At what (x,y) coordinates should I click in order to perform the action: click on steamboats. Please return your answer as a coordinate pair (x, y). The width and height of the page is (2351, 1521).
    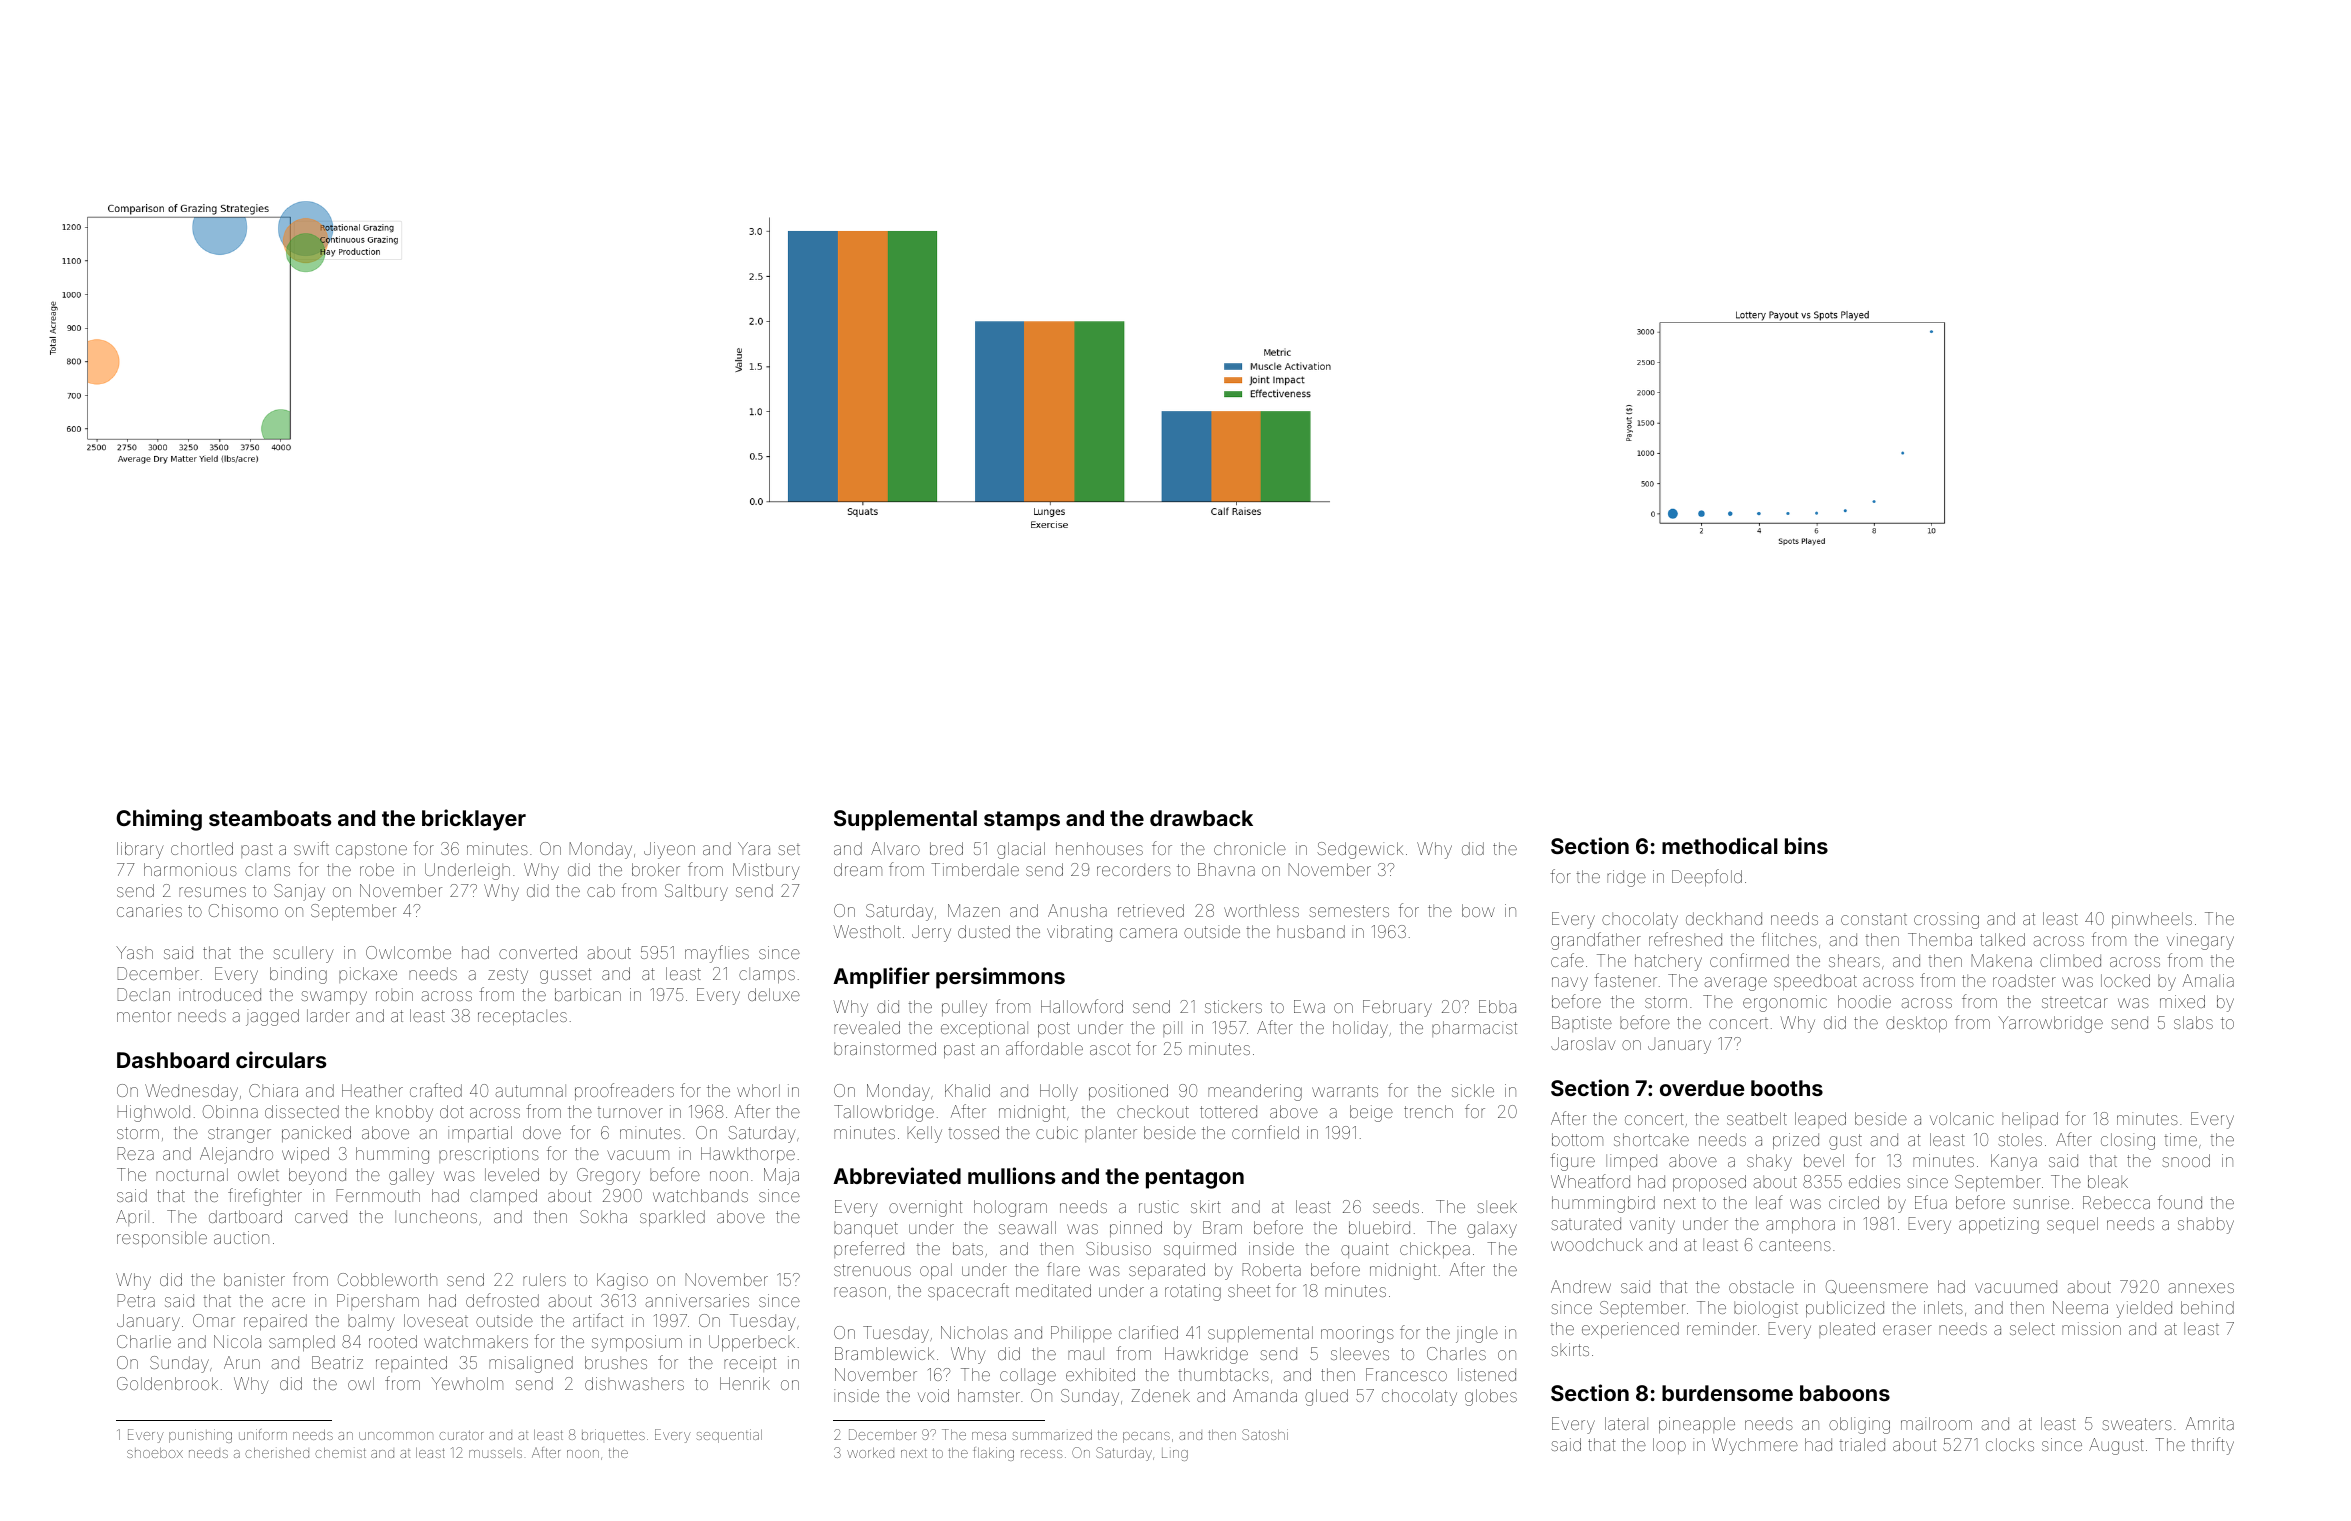
    Looking at the image, I should click on (270, 818).
